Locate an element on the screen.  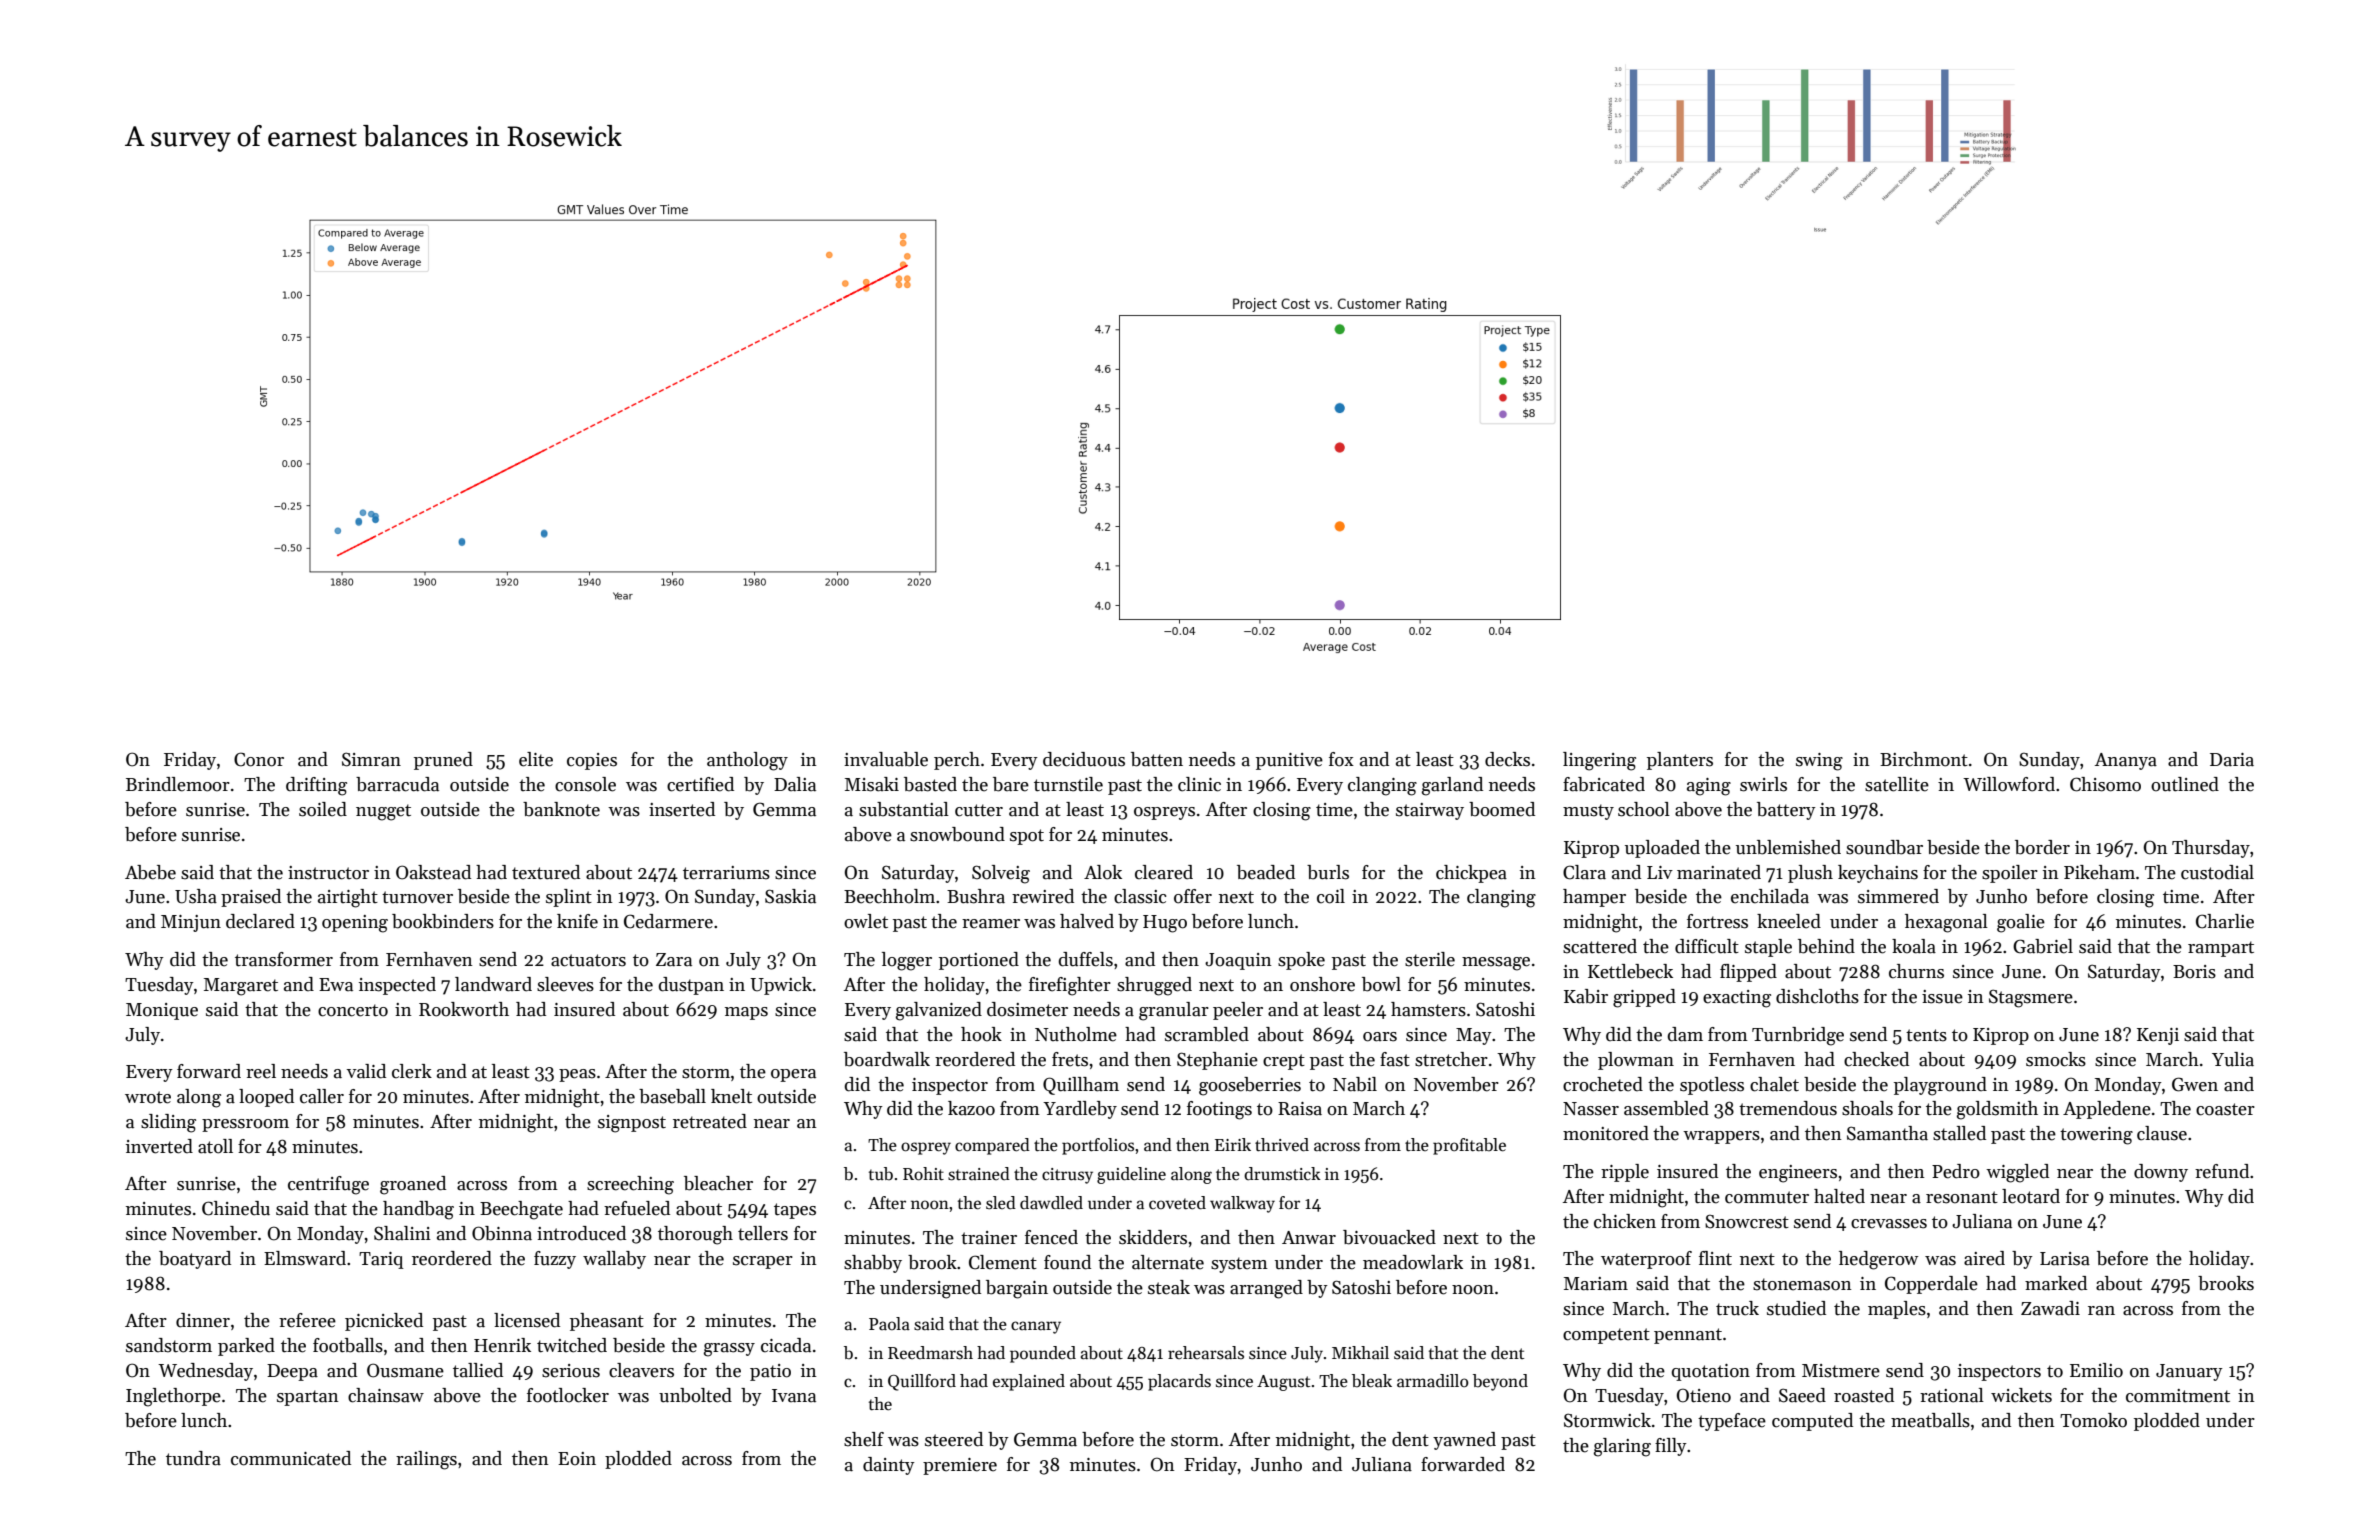
arranged is located at coordinates (1266, 1289).
